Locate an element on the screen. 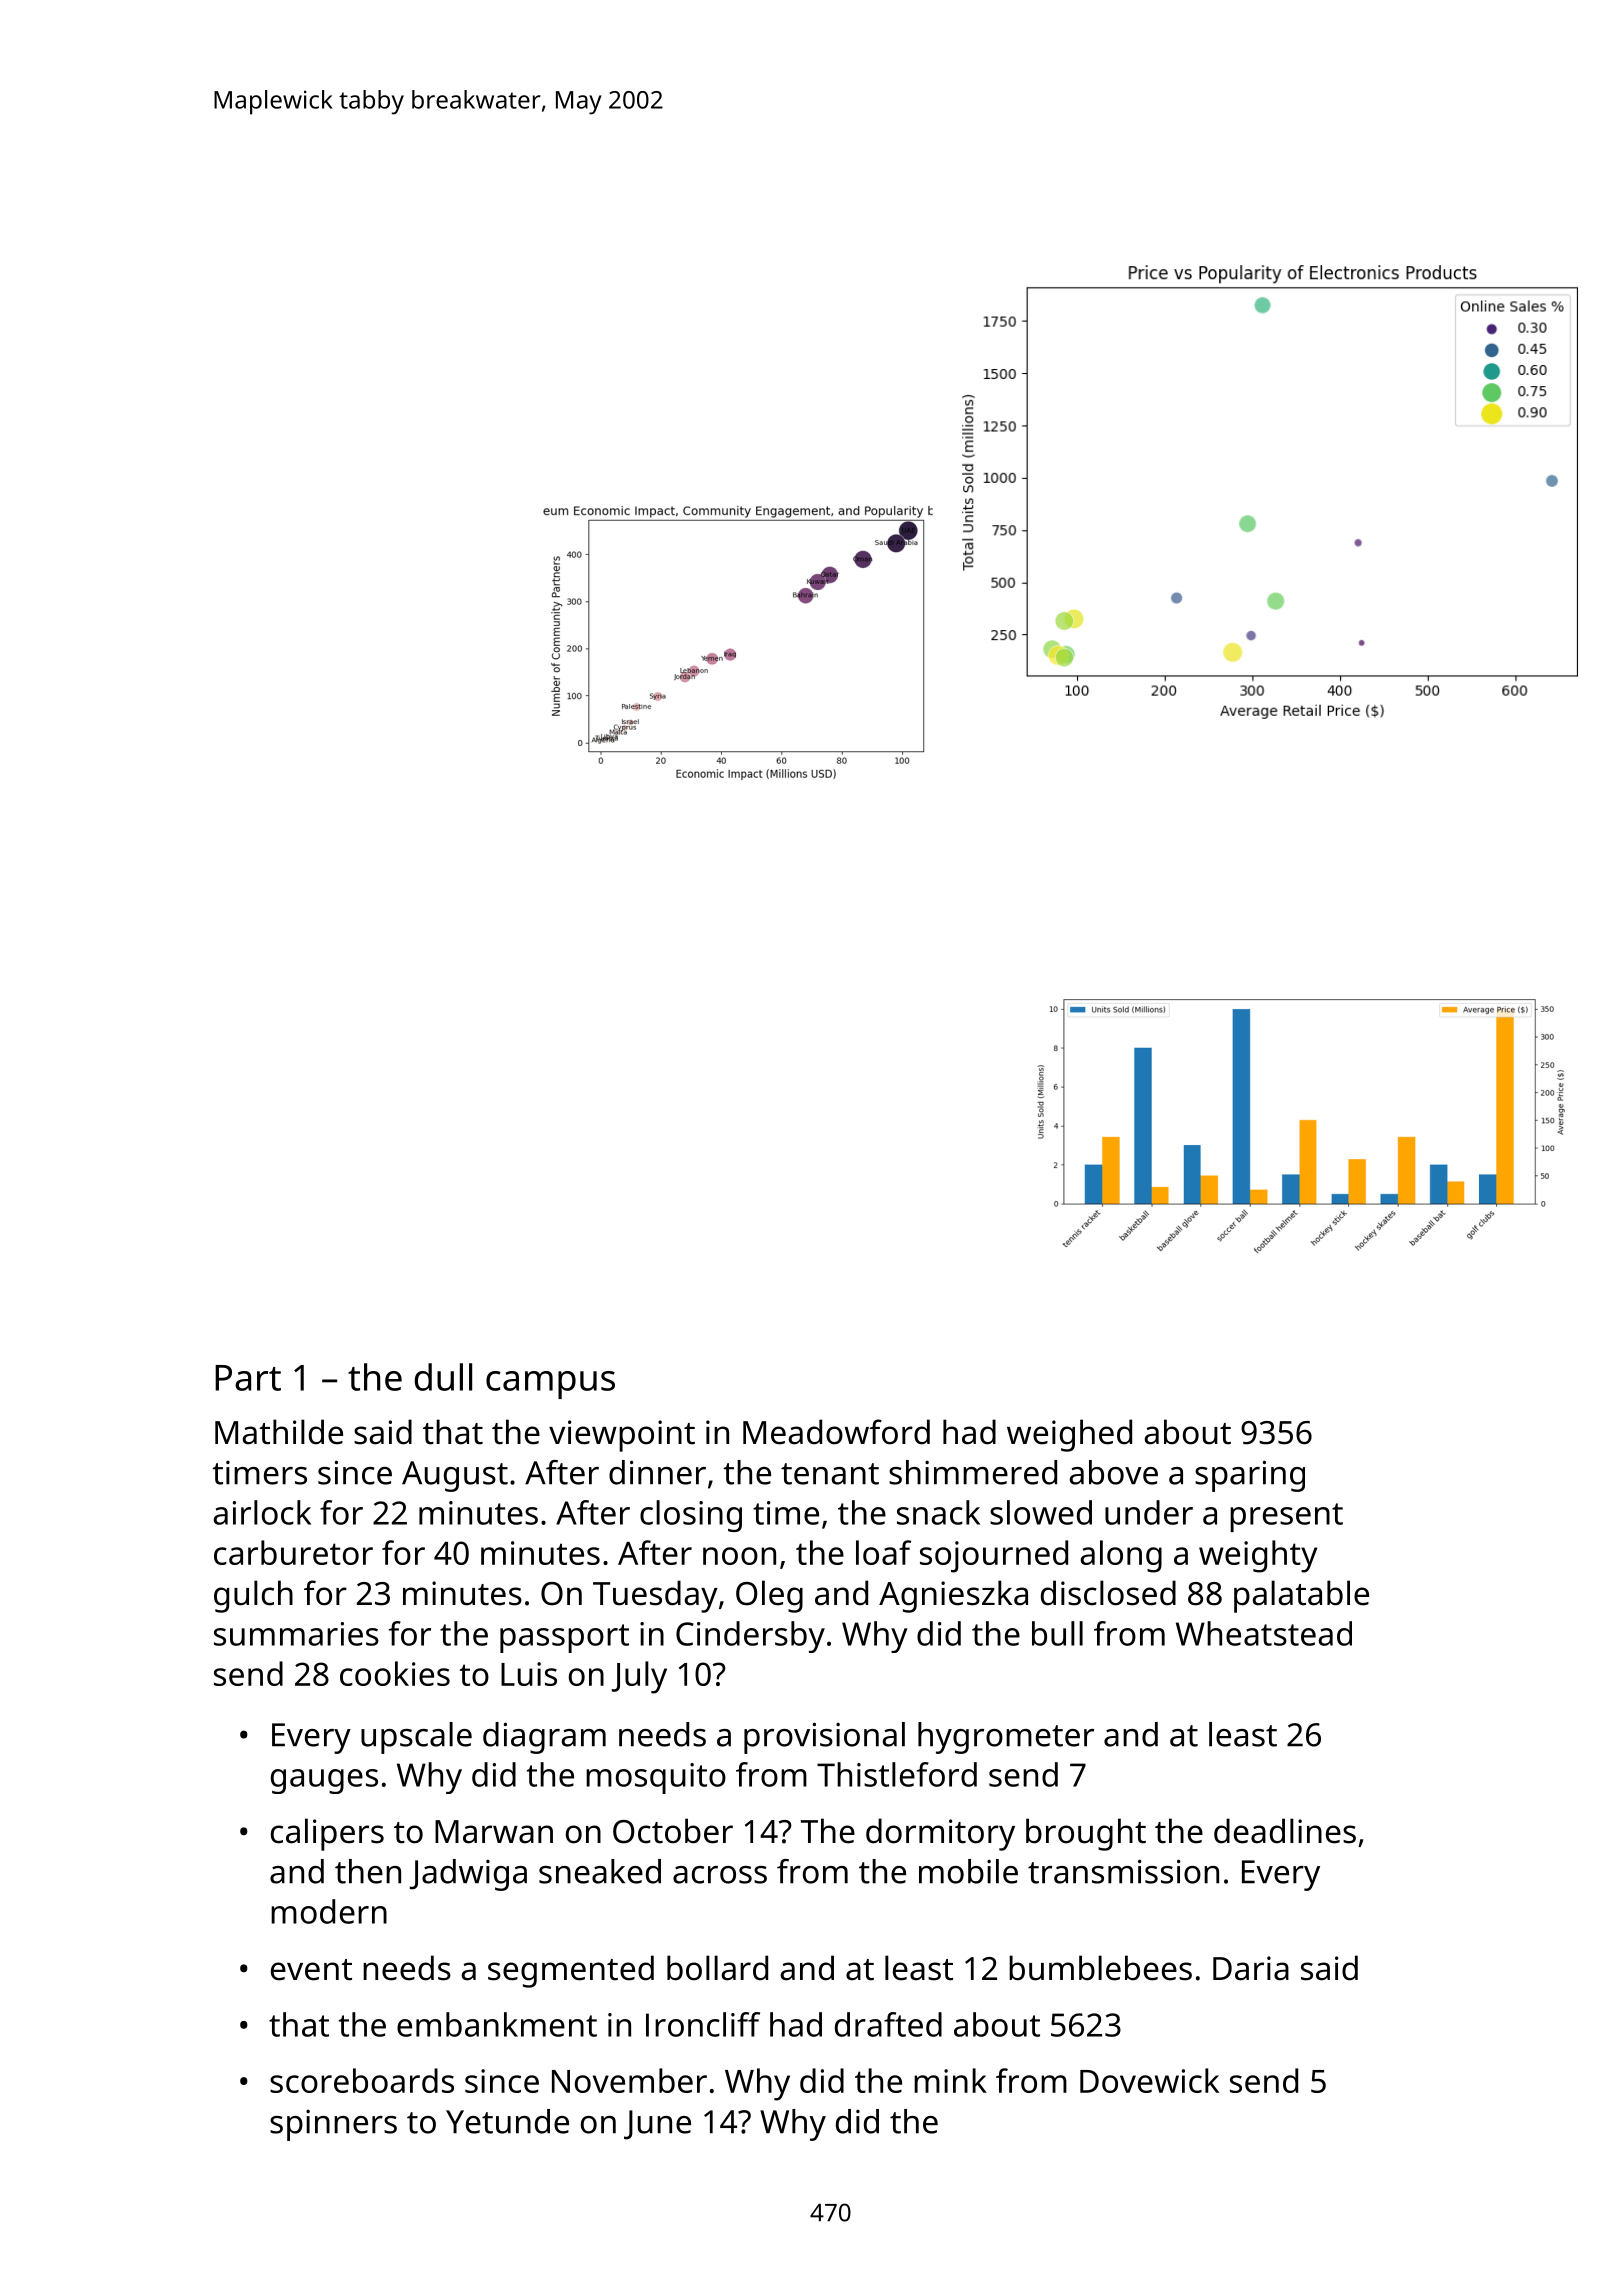  deadlines is located at coordinates (1285, 1831).
